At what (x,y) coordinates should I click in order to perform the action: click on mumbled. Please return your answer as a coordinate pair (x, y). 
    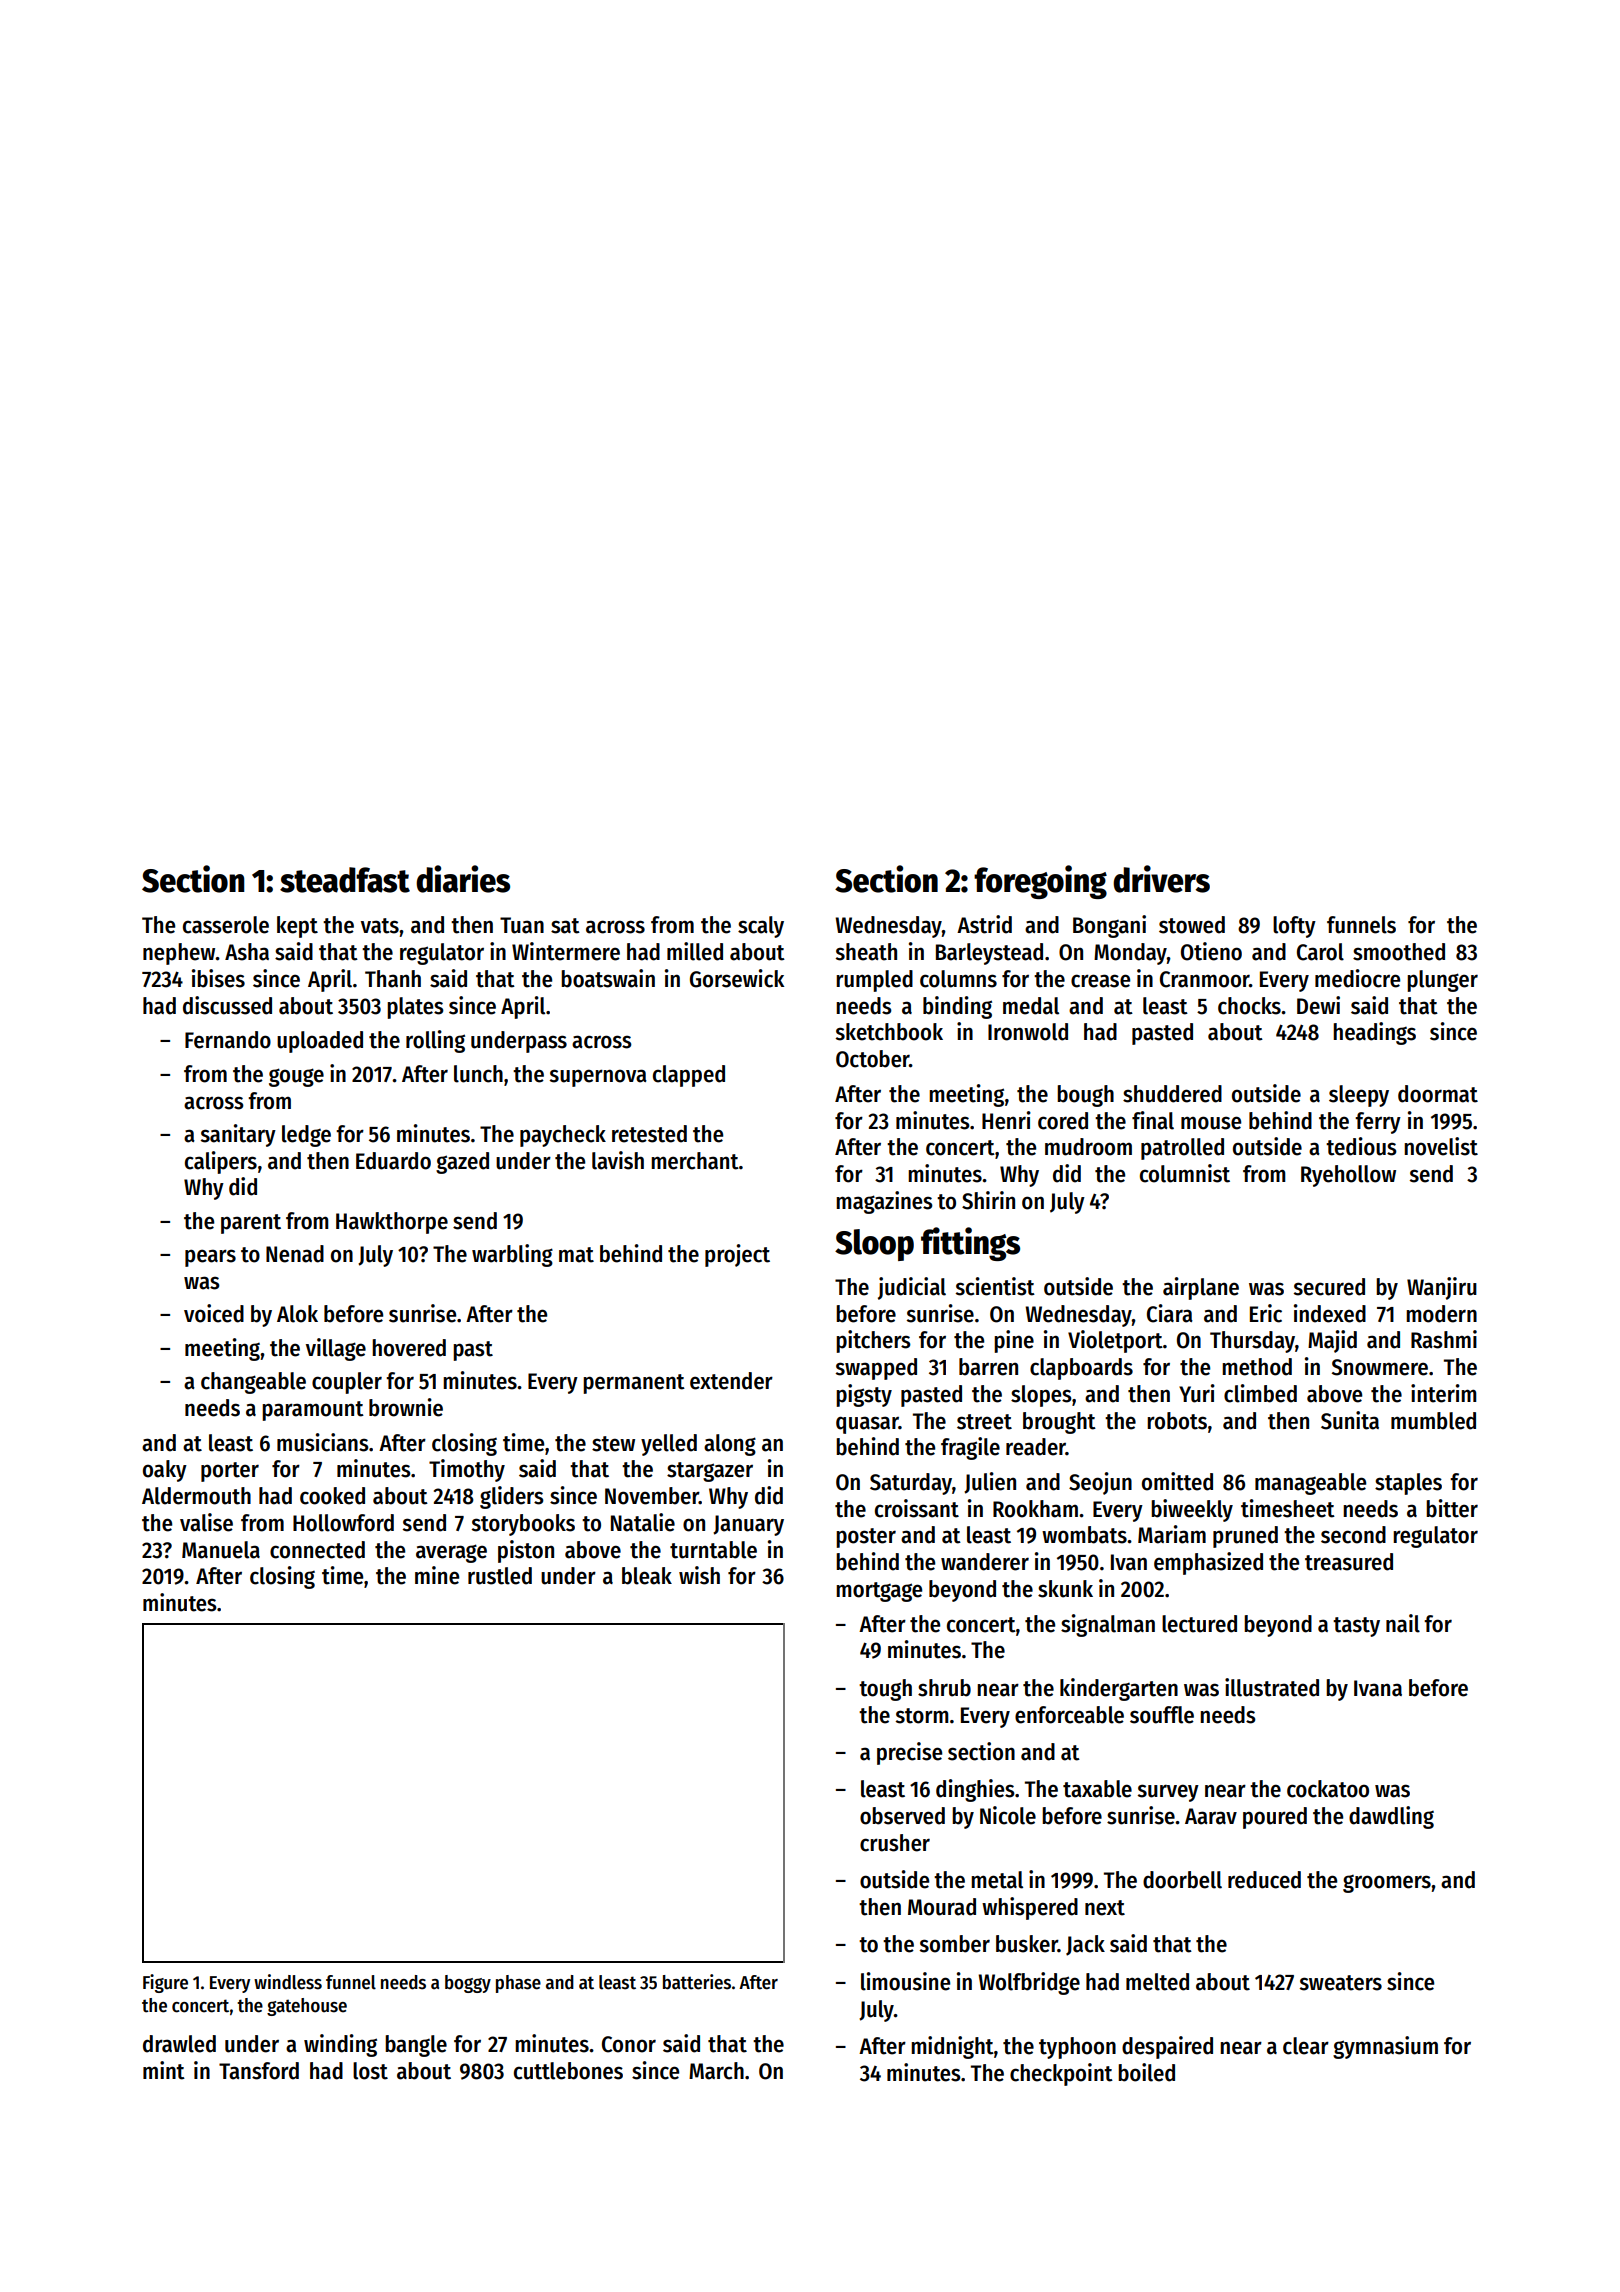
    Looking at the image, I should click on (1433, 1421).
